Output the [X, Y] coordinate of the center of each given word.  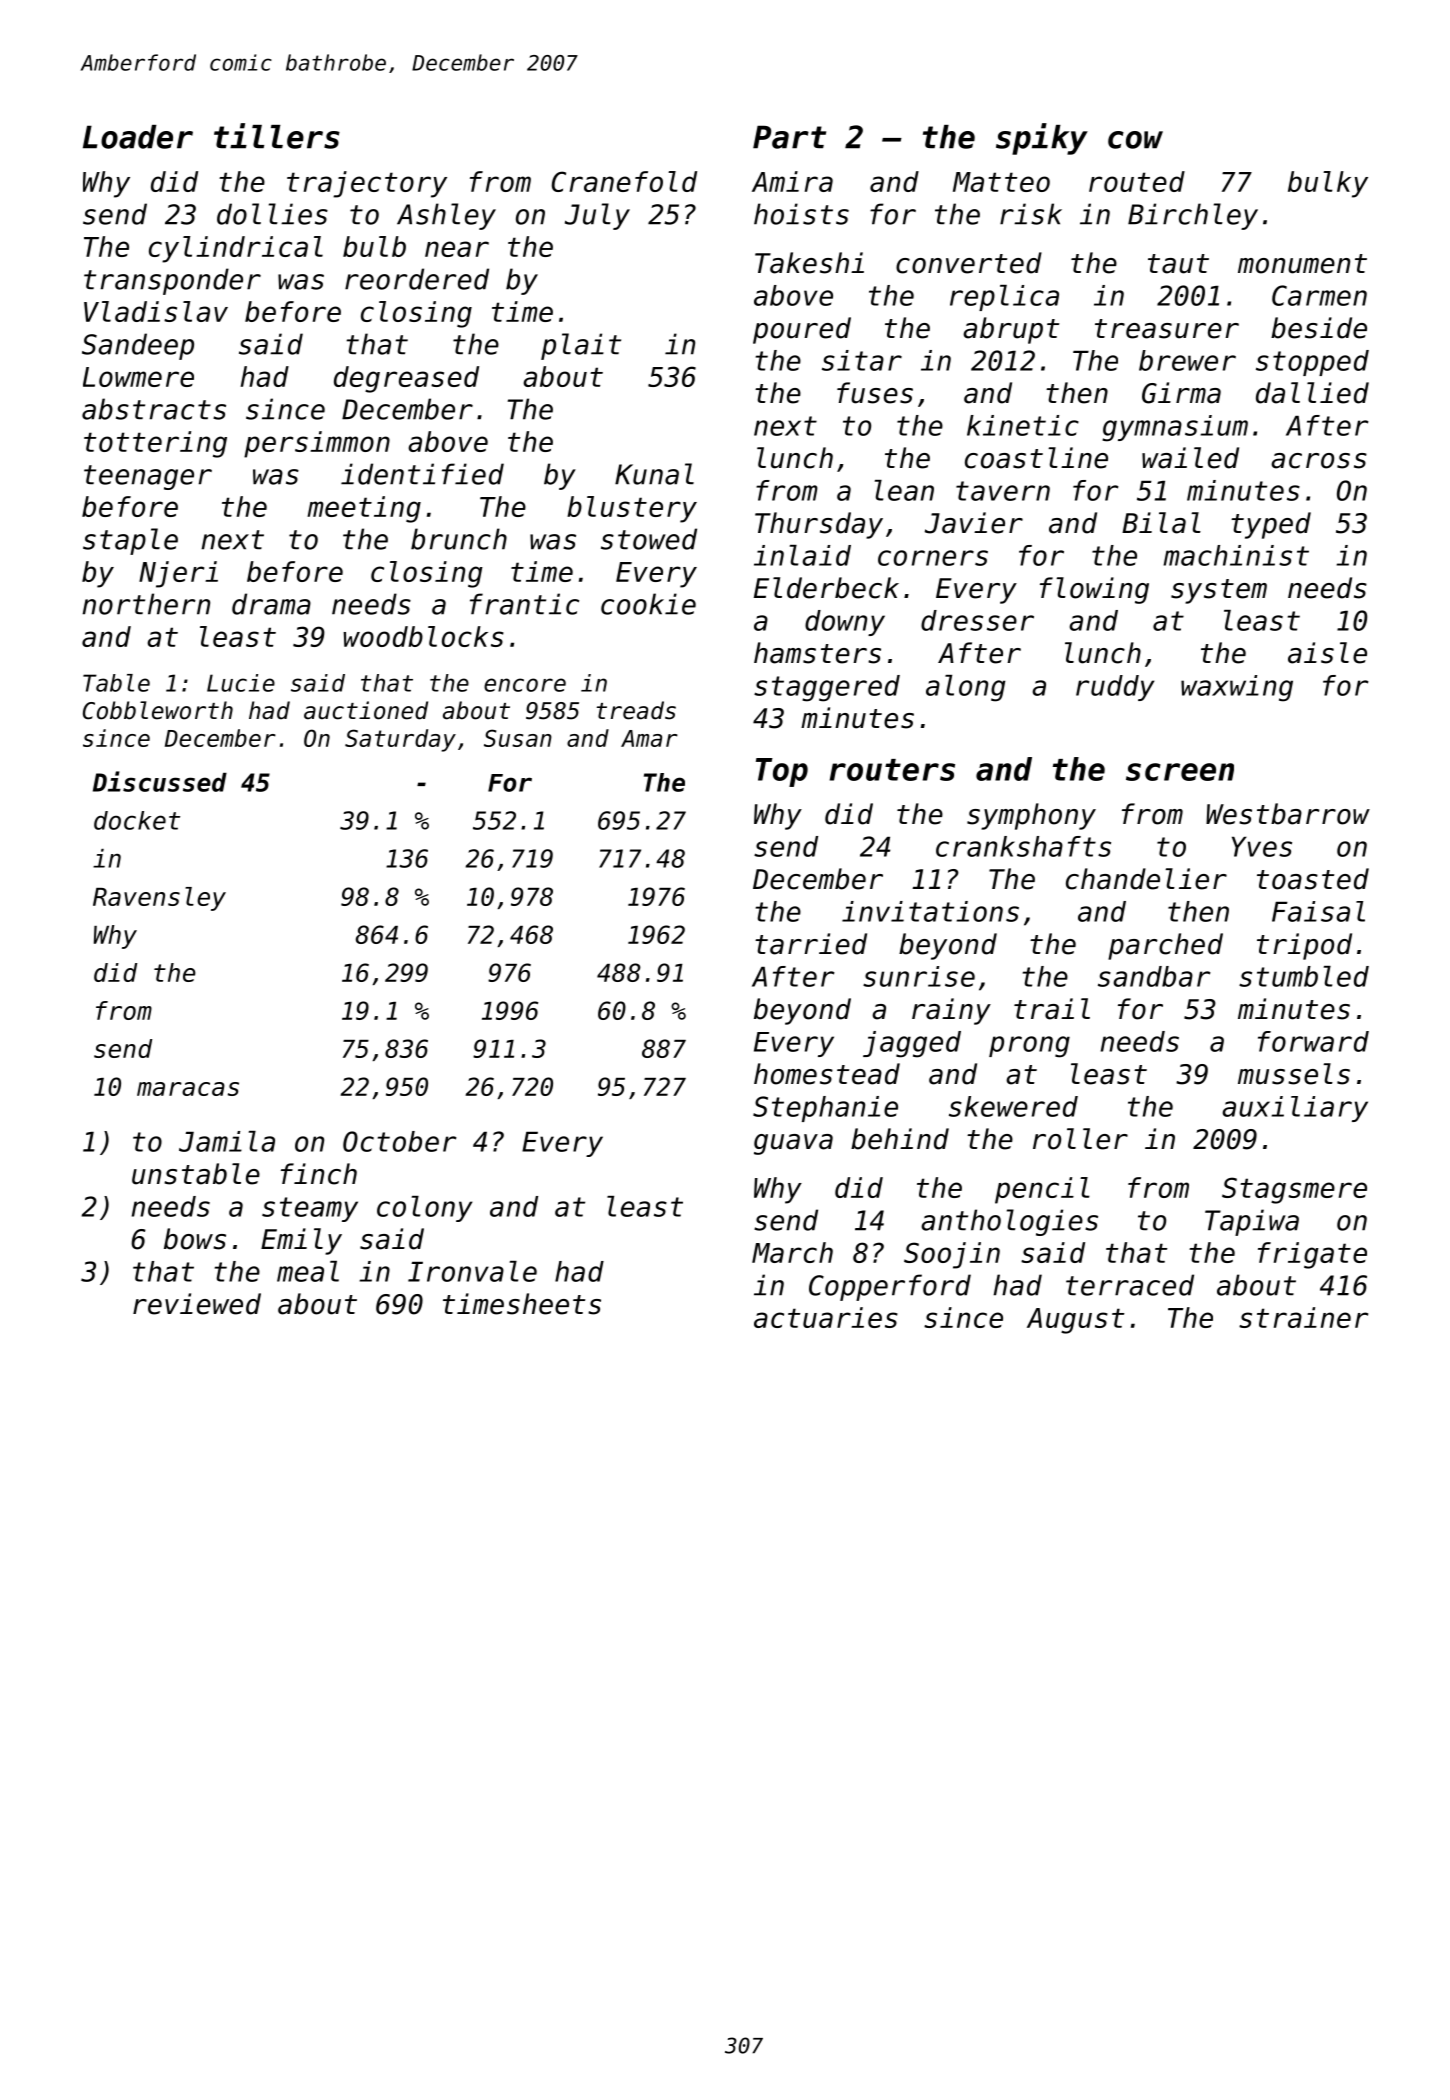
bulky [1328, 184]
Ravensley [159, 899]
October [400, 1141]
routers [892, 770]
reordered [417, 279]
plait [581, 346]
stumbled [1304, 976]
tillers [277, 136]
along [965, 688]
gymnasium [1175, 428]
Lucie [241, 683]
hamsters [817, 653]
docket [137, 820]
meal [308, 1271]
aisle [1327, 653]
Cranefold [624, 181]
